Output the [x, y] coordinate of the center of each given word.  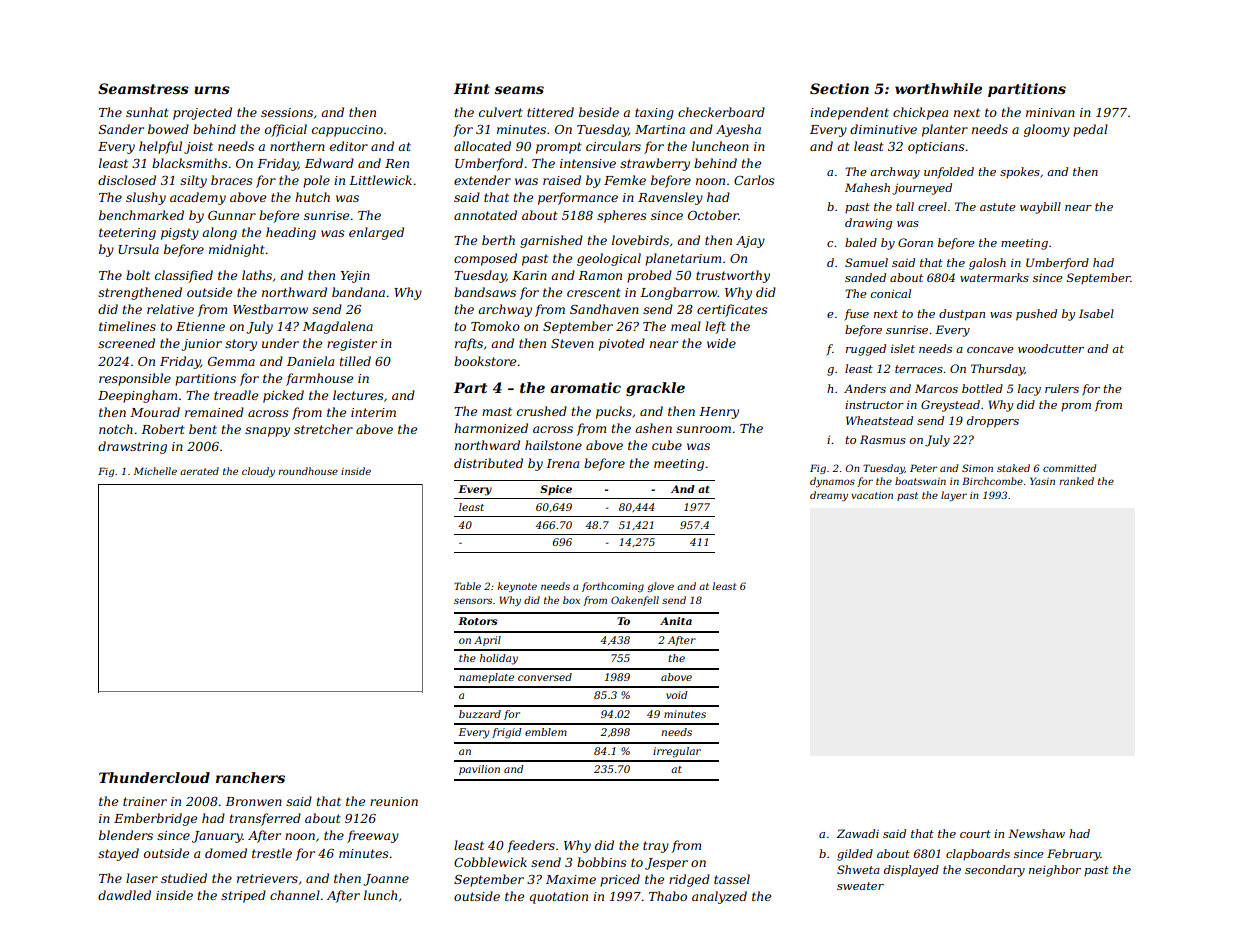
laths [257, 275]
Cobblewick [490, 862]
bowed [168, 129]
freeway [373, 836]
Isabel [1096, 313]
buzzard [480, 714]
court [975, 834]
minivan [1050, 112]
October [713, 215]
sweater [860, 886]
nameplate [486, 678]
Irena [562, 463]
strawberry [655, 164]
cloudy [258, 472]
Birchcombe [992, 481]
